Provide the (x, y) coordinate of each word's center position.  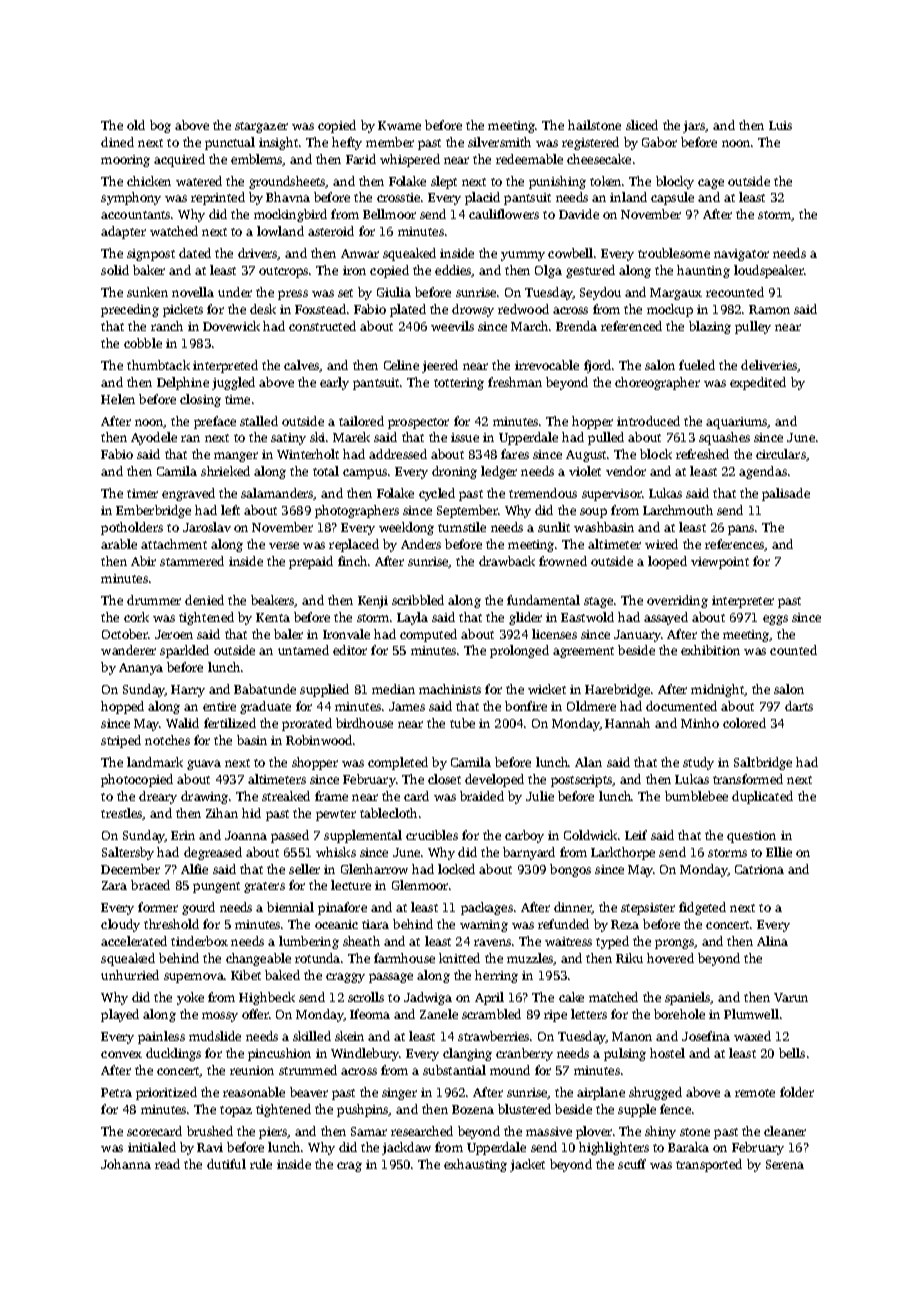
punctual (230, 143)
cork (136, 617)
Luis (780, 125)
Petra (116, 1092)
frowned (563, 561)
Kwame (399, 125)
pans (742, 530)
